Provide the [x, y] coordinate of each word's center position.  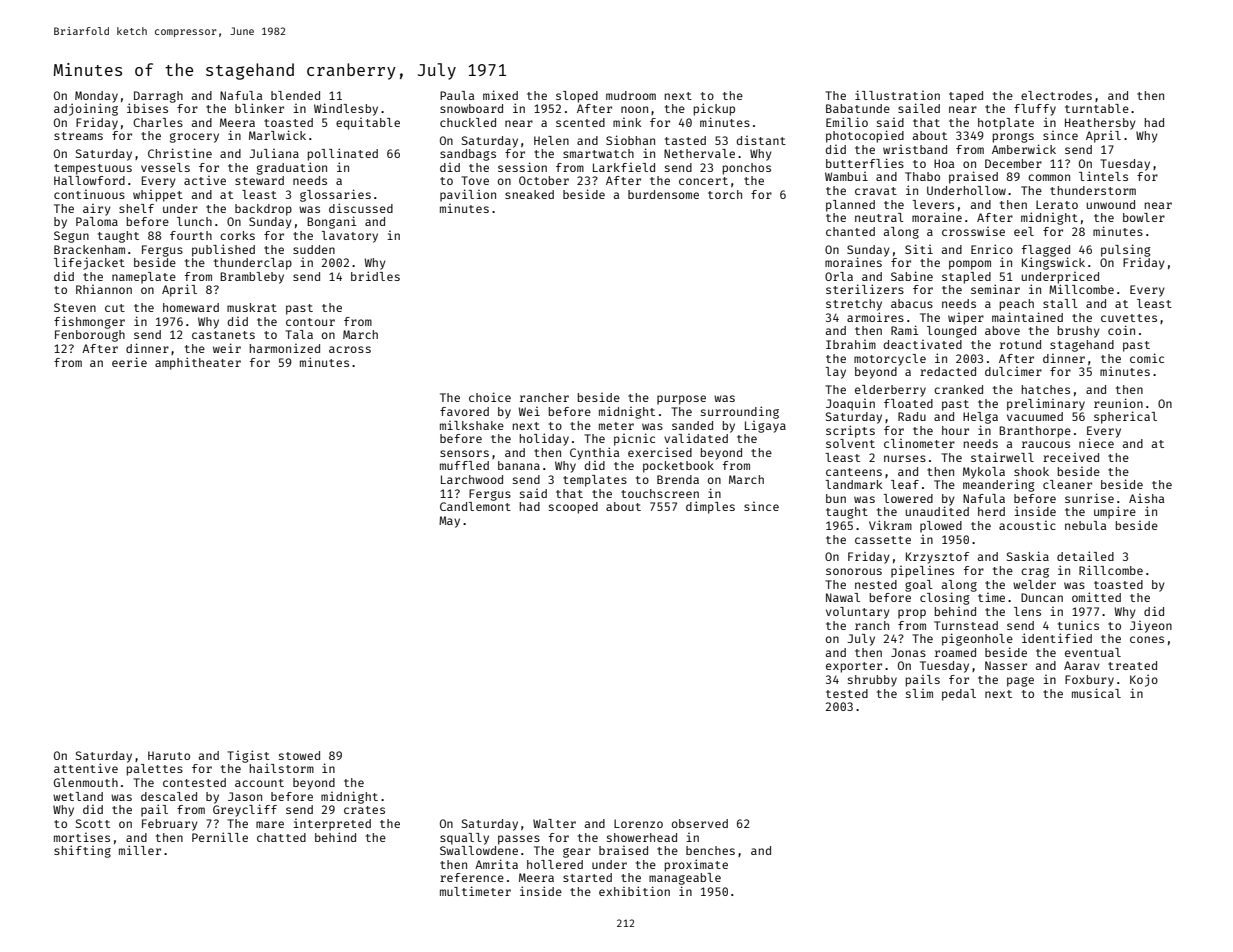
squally [464, 839]
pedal [959, 695]
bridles [375, 276]
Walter [554, 823]
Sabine [912, 276]
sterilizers [865, 289]
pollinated [343, 154]
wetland [78, 796]
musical [1096, 693]
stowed [299, 755]
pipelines [922, 572]
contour [310, 322]
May [449, 522]
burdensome [663, 194]
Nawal [843, 597]
